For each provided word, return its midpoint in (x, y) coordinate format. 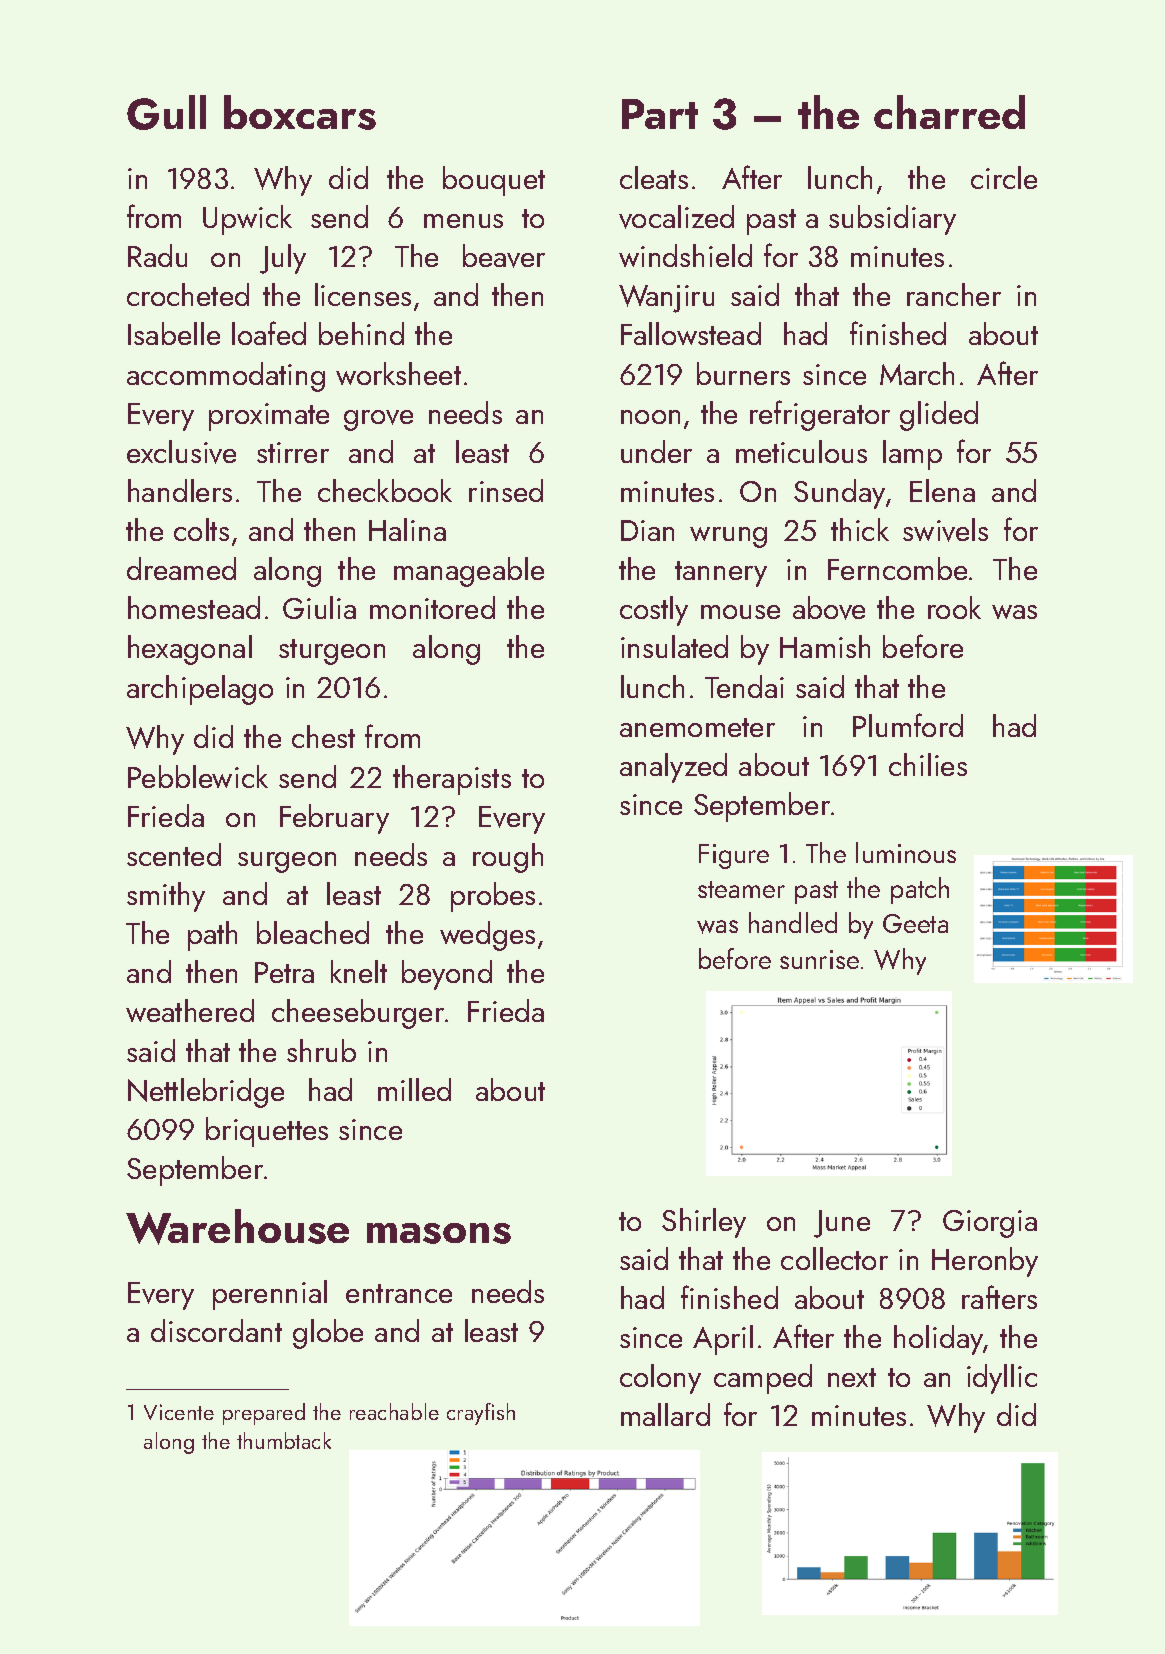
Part (660, 114)
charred (949, 112)
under (656, 451)
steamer (741, 889)
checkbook (385, 490)
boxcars (300, 112)
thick (860, 529)
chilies (928, 764)
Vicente (179, 1412)
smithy (166, 897)
